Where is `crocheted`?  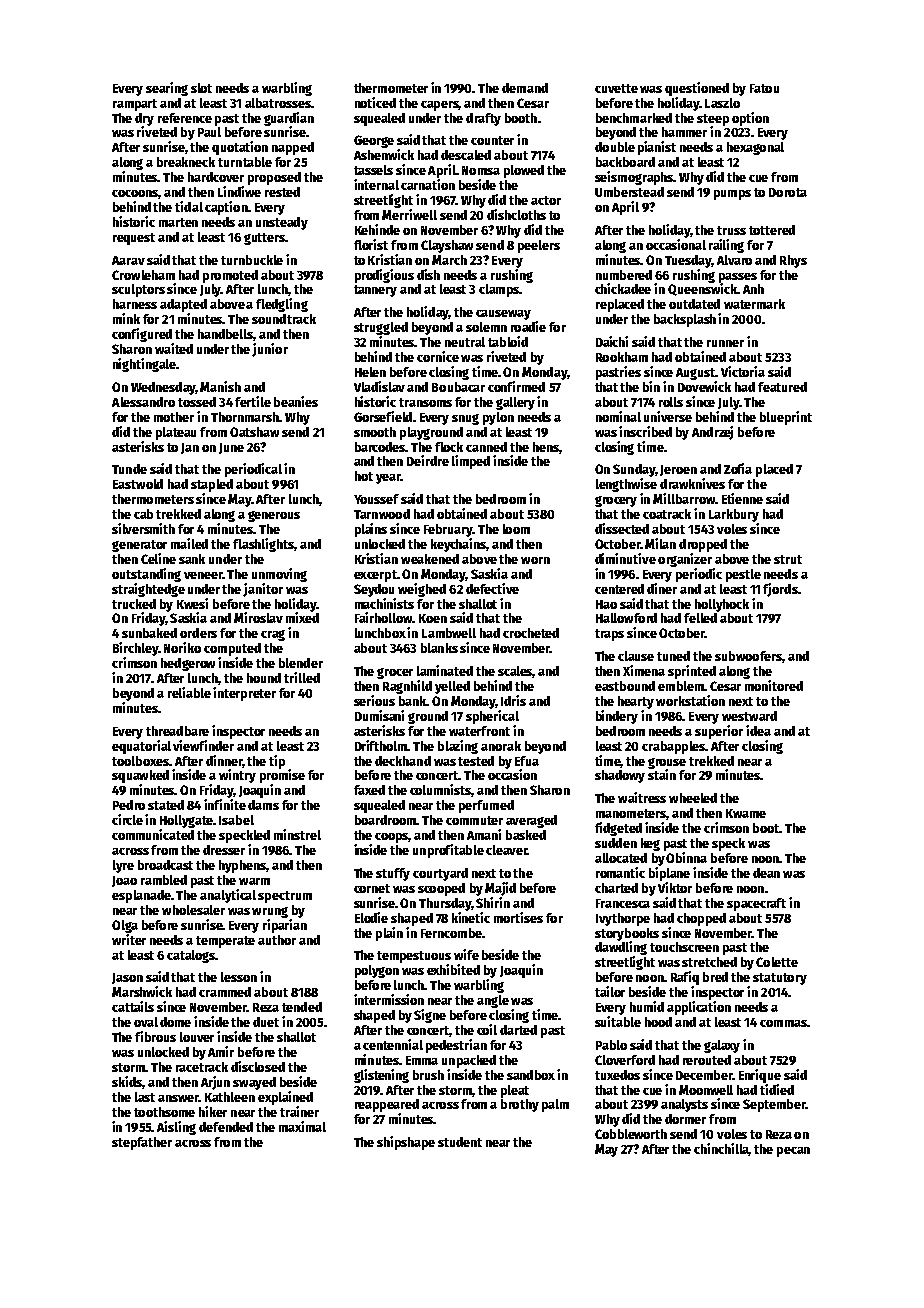 crocheted is located at coordinates (531, 633).
